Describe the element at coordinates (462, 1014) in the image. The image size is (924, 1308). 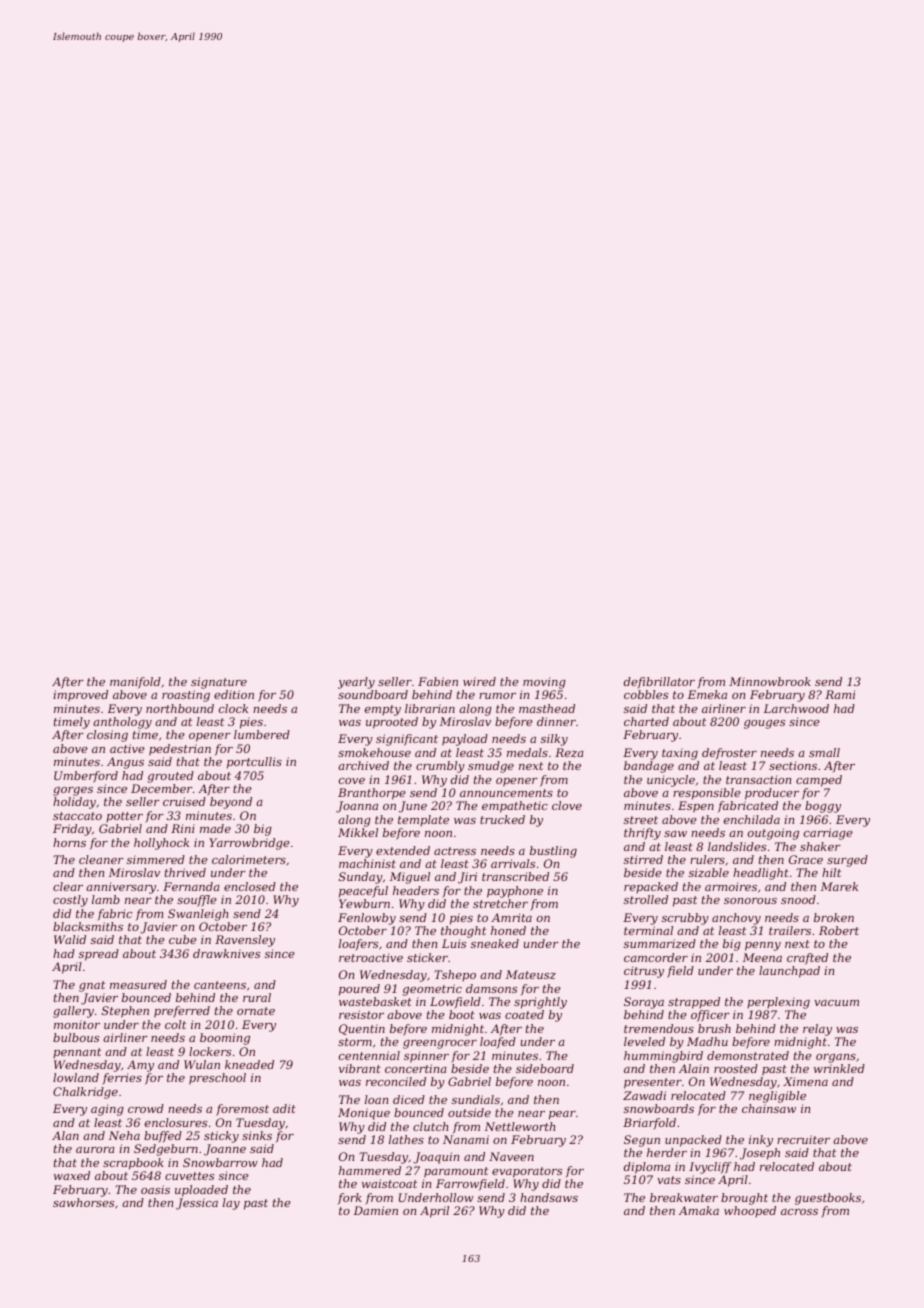
I see `boot` at that location.
